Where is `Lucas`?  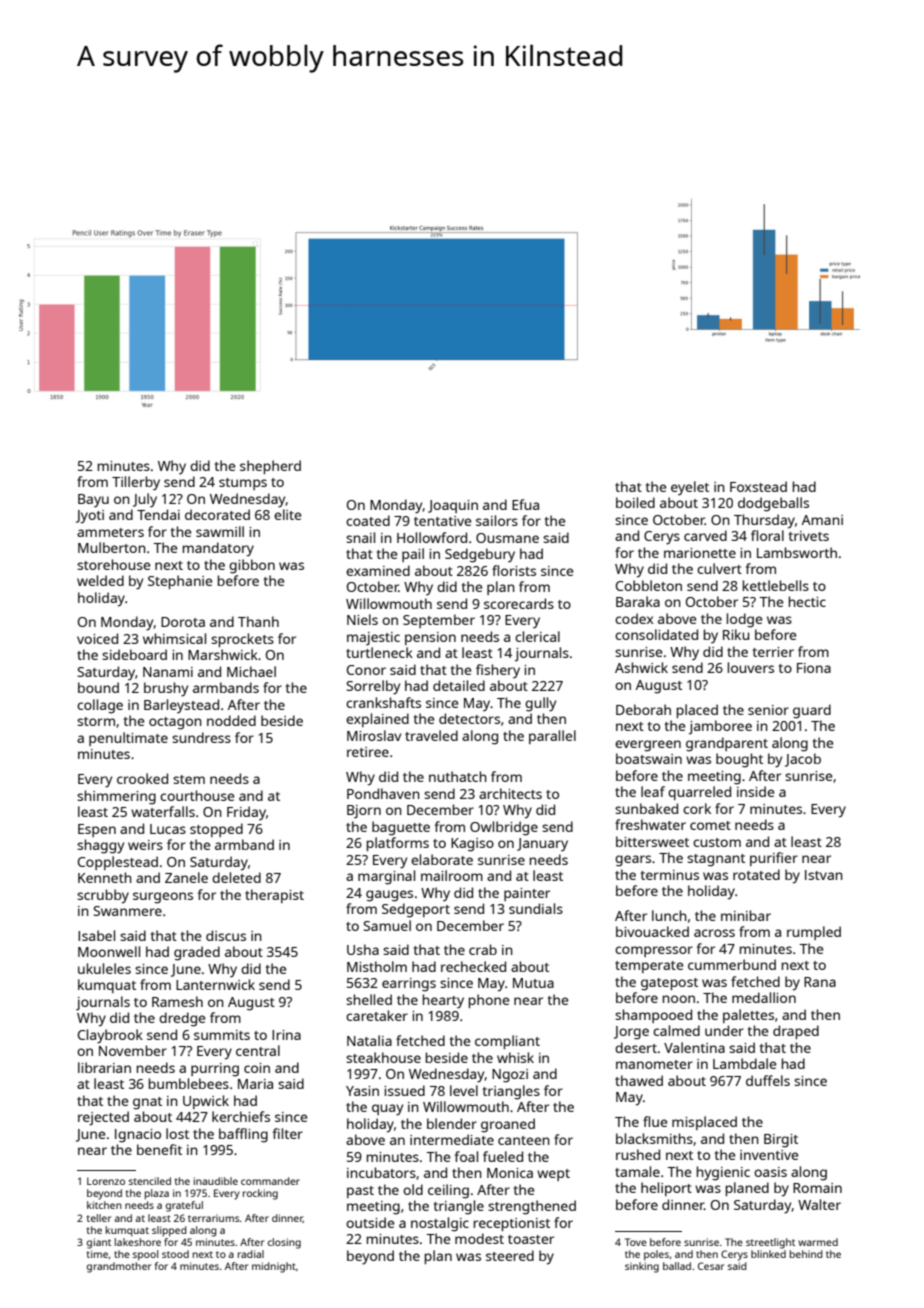 Lucas is located at coordinates (168, 829).
